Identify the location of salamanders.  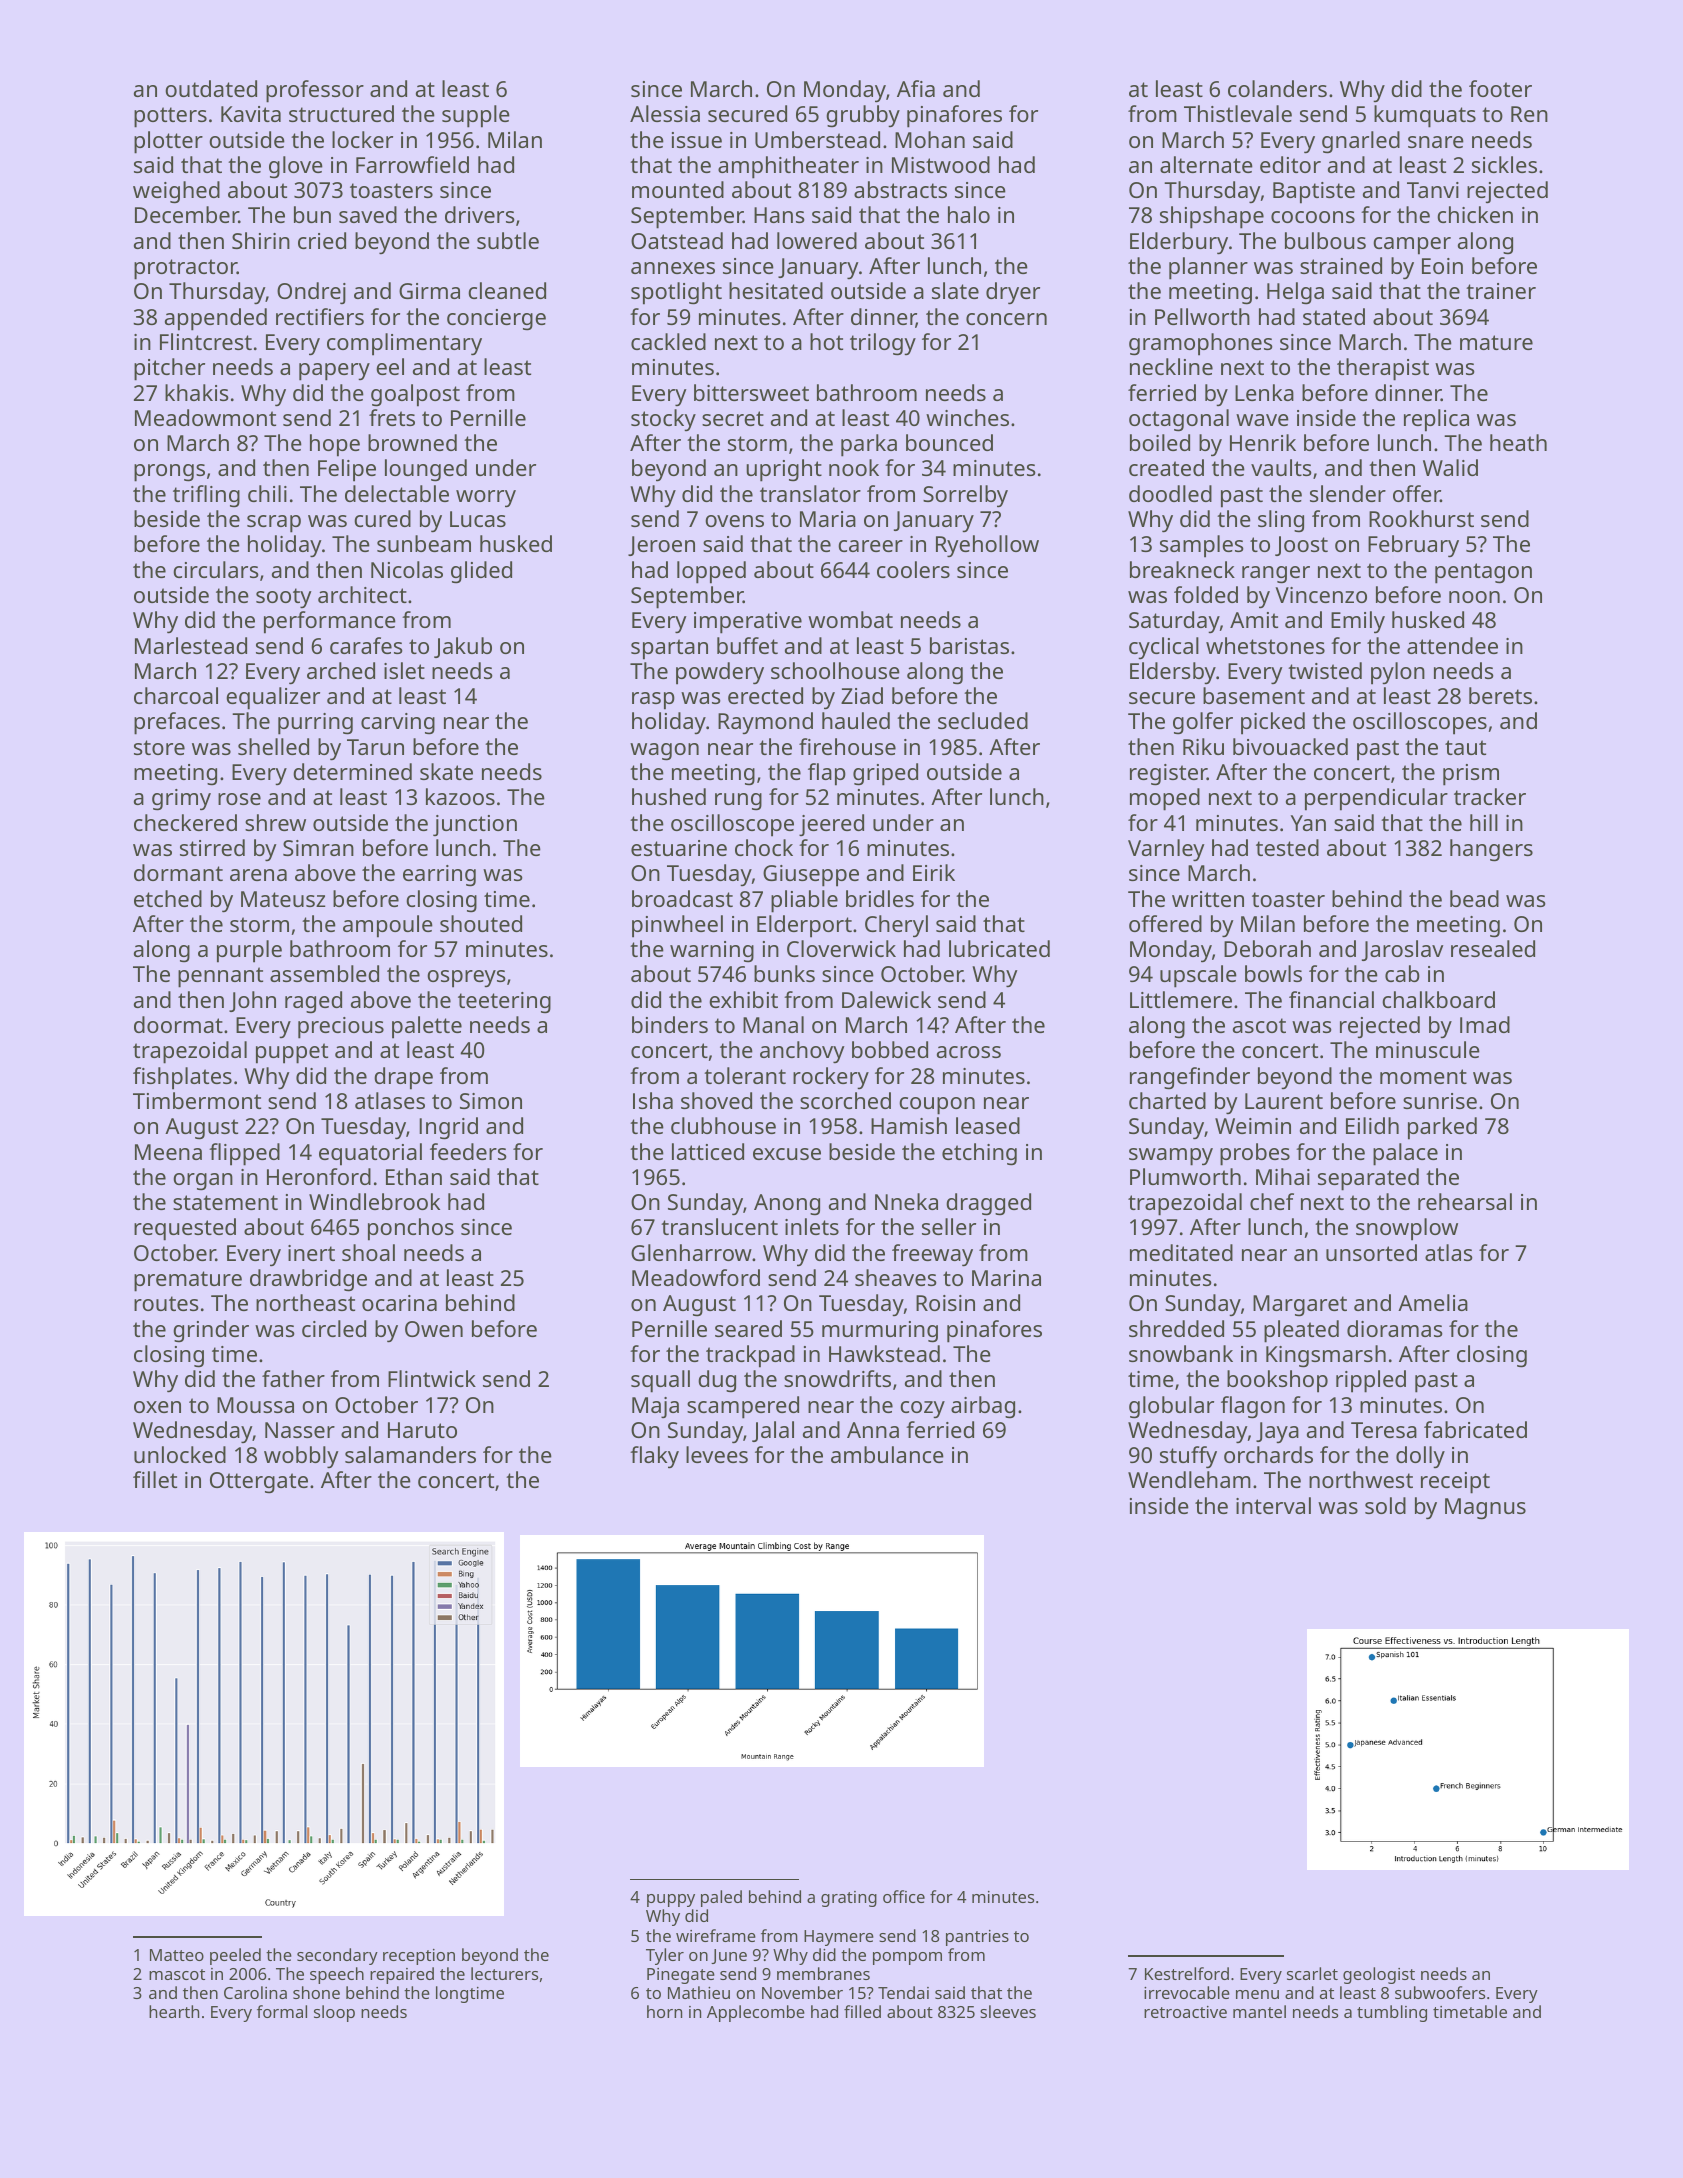
(410, 1454).
